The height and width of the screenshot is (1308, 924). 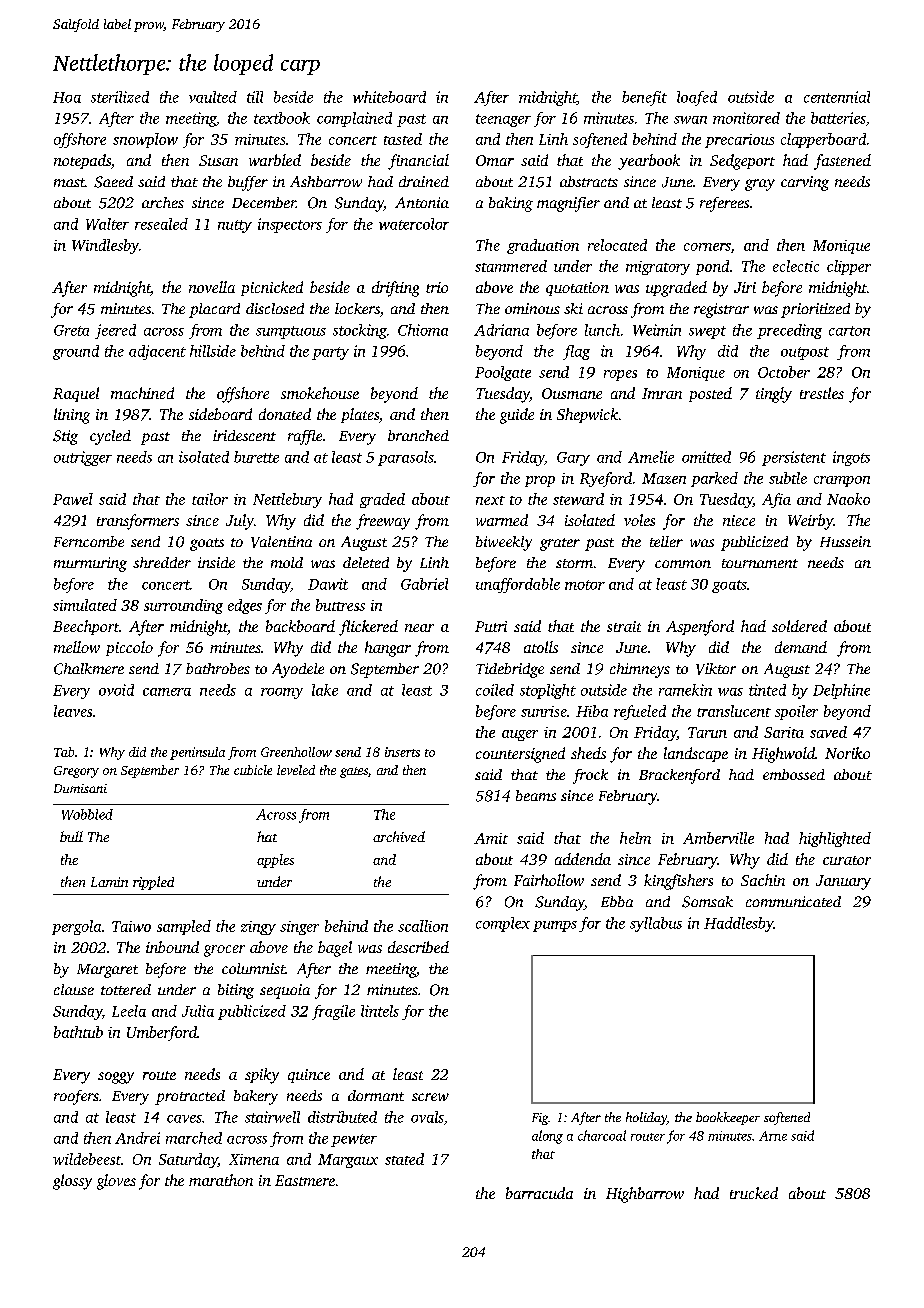 I want to click on complex, so click(x=503, y=924).
